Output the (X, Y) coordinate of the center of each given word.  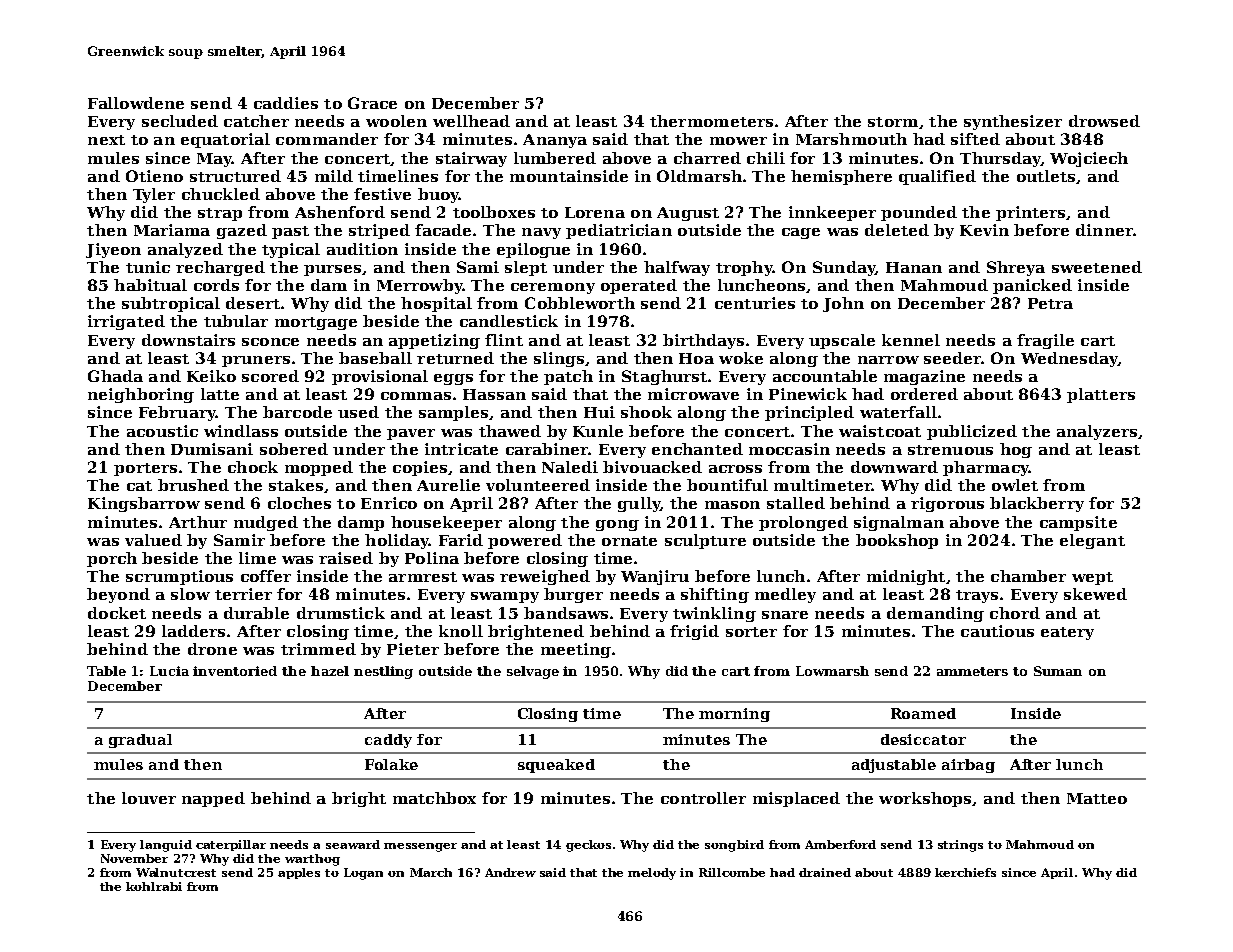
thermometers (711, 121)
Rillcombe (732, 872)
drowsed (1104, 121)
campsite (1078, 523)
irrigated (126, 322)
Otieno (154, 176)
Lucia (169, 671)
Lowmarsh (832, 671)
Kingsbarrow (144, 504)
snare (785, 615)
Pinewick (808, 394)
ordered (924, 394)
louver (149, 798)
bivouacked (652, 467)
